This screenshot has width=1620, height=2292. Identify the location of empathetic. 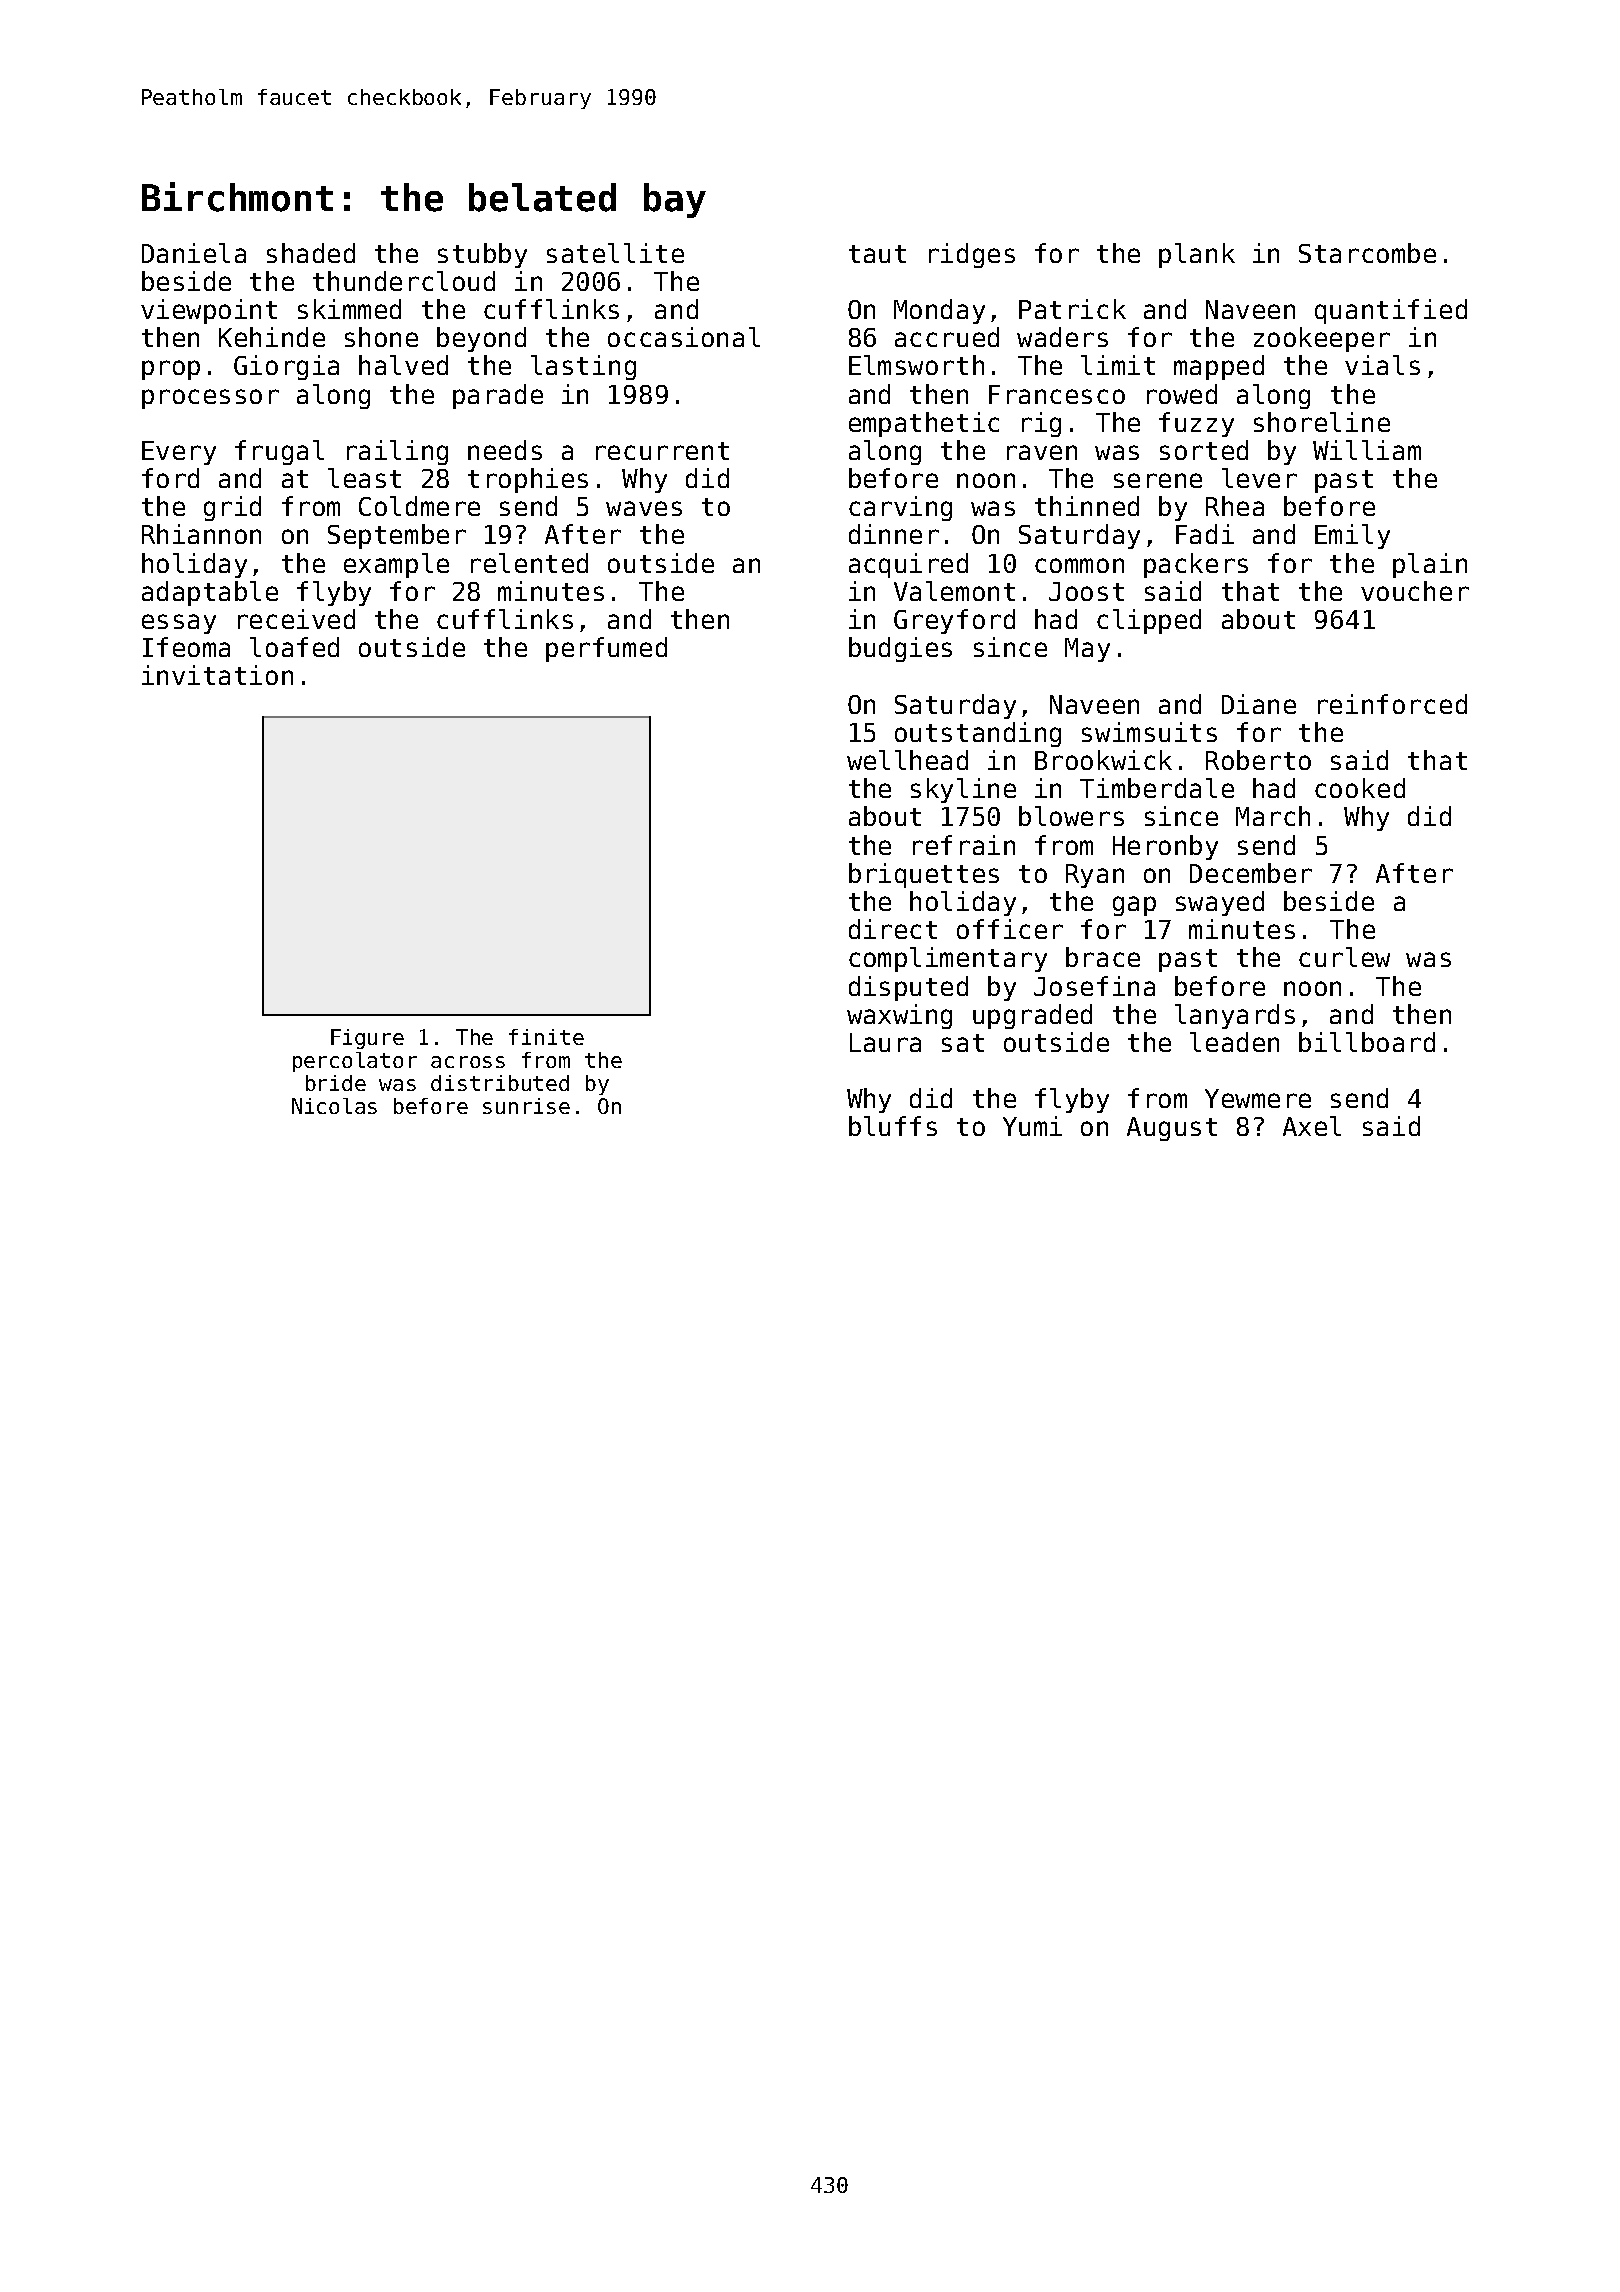
(924, 424).
